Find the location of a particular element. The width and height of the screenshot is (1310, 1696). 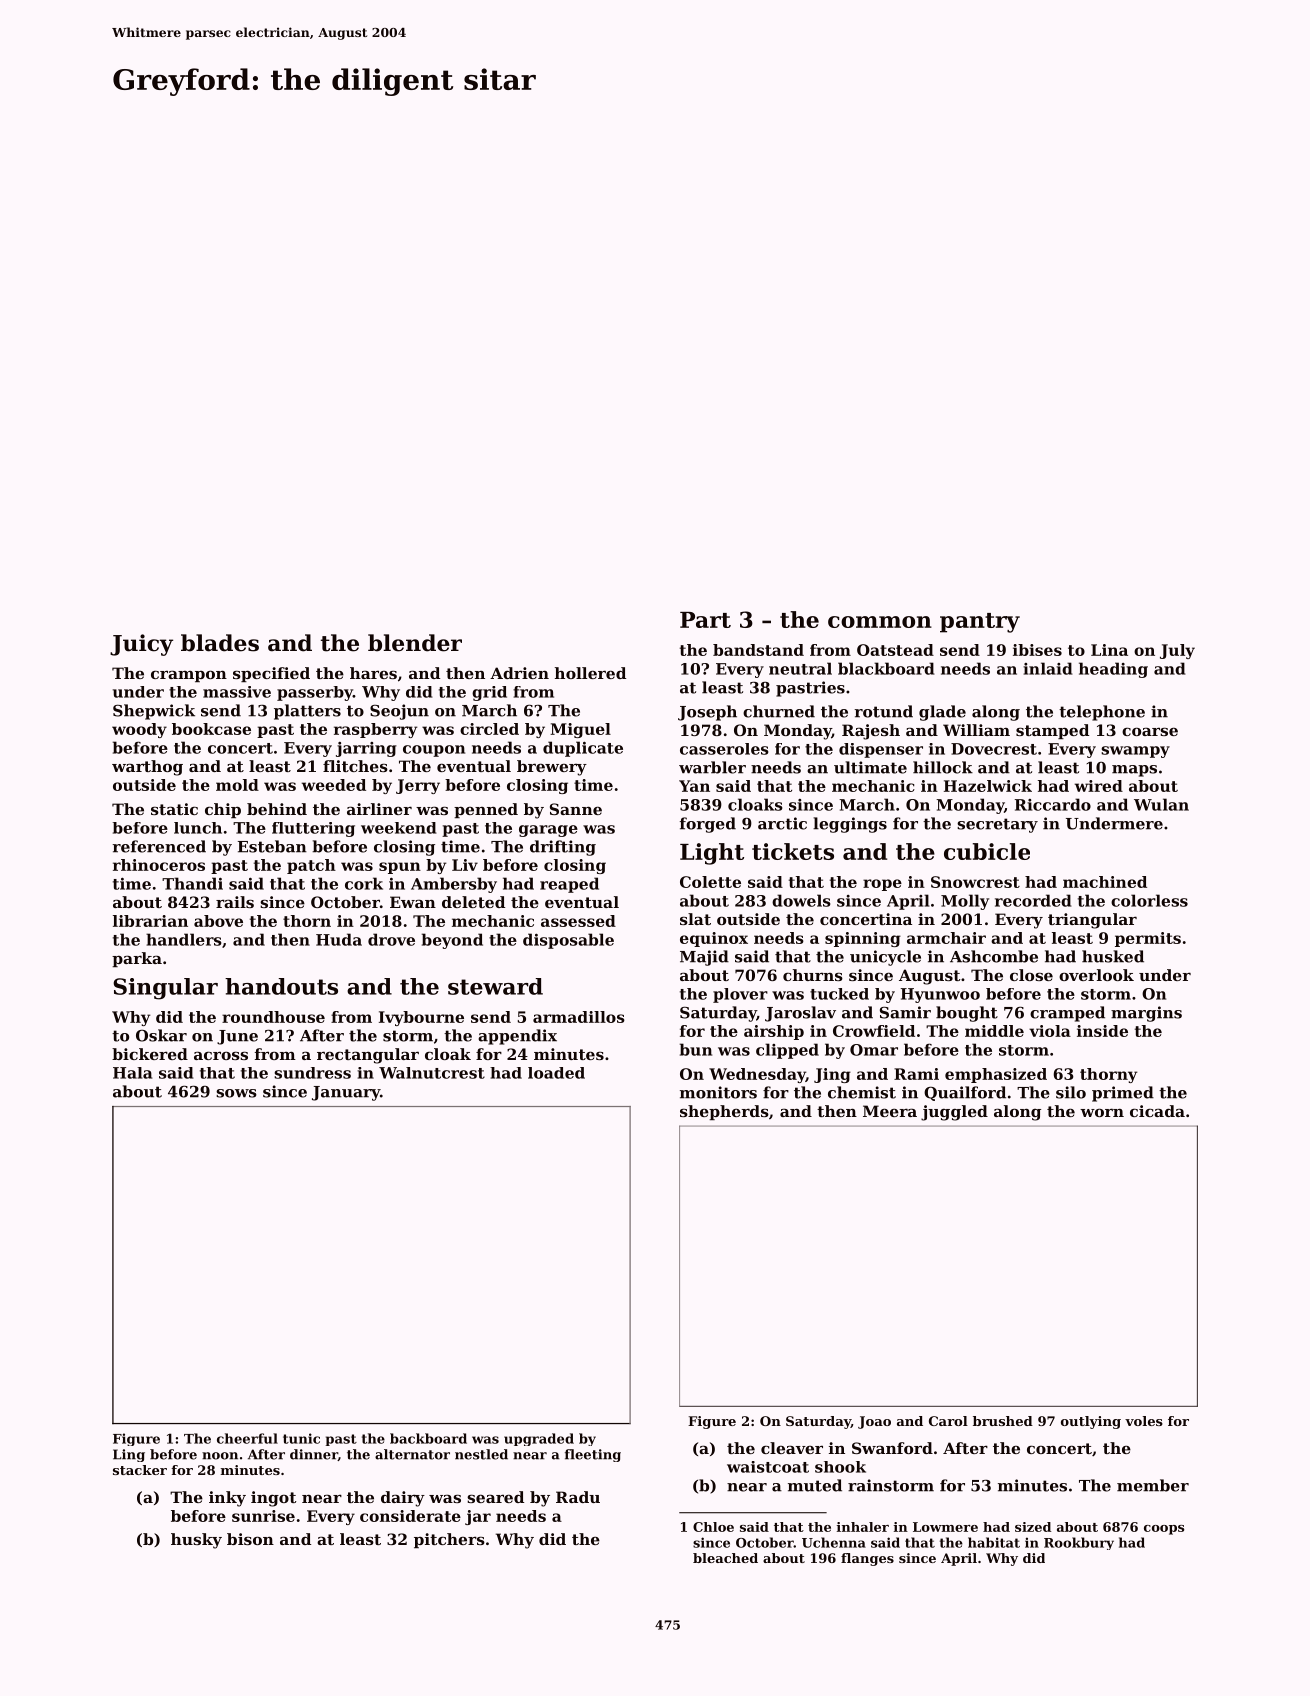

outlying is located at coordinates (1091, 1422).
